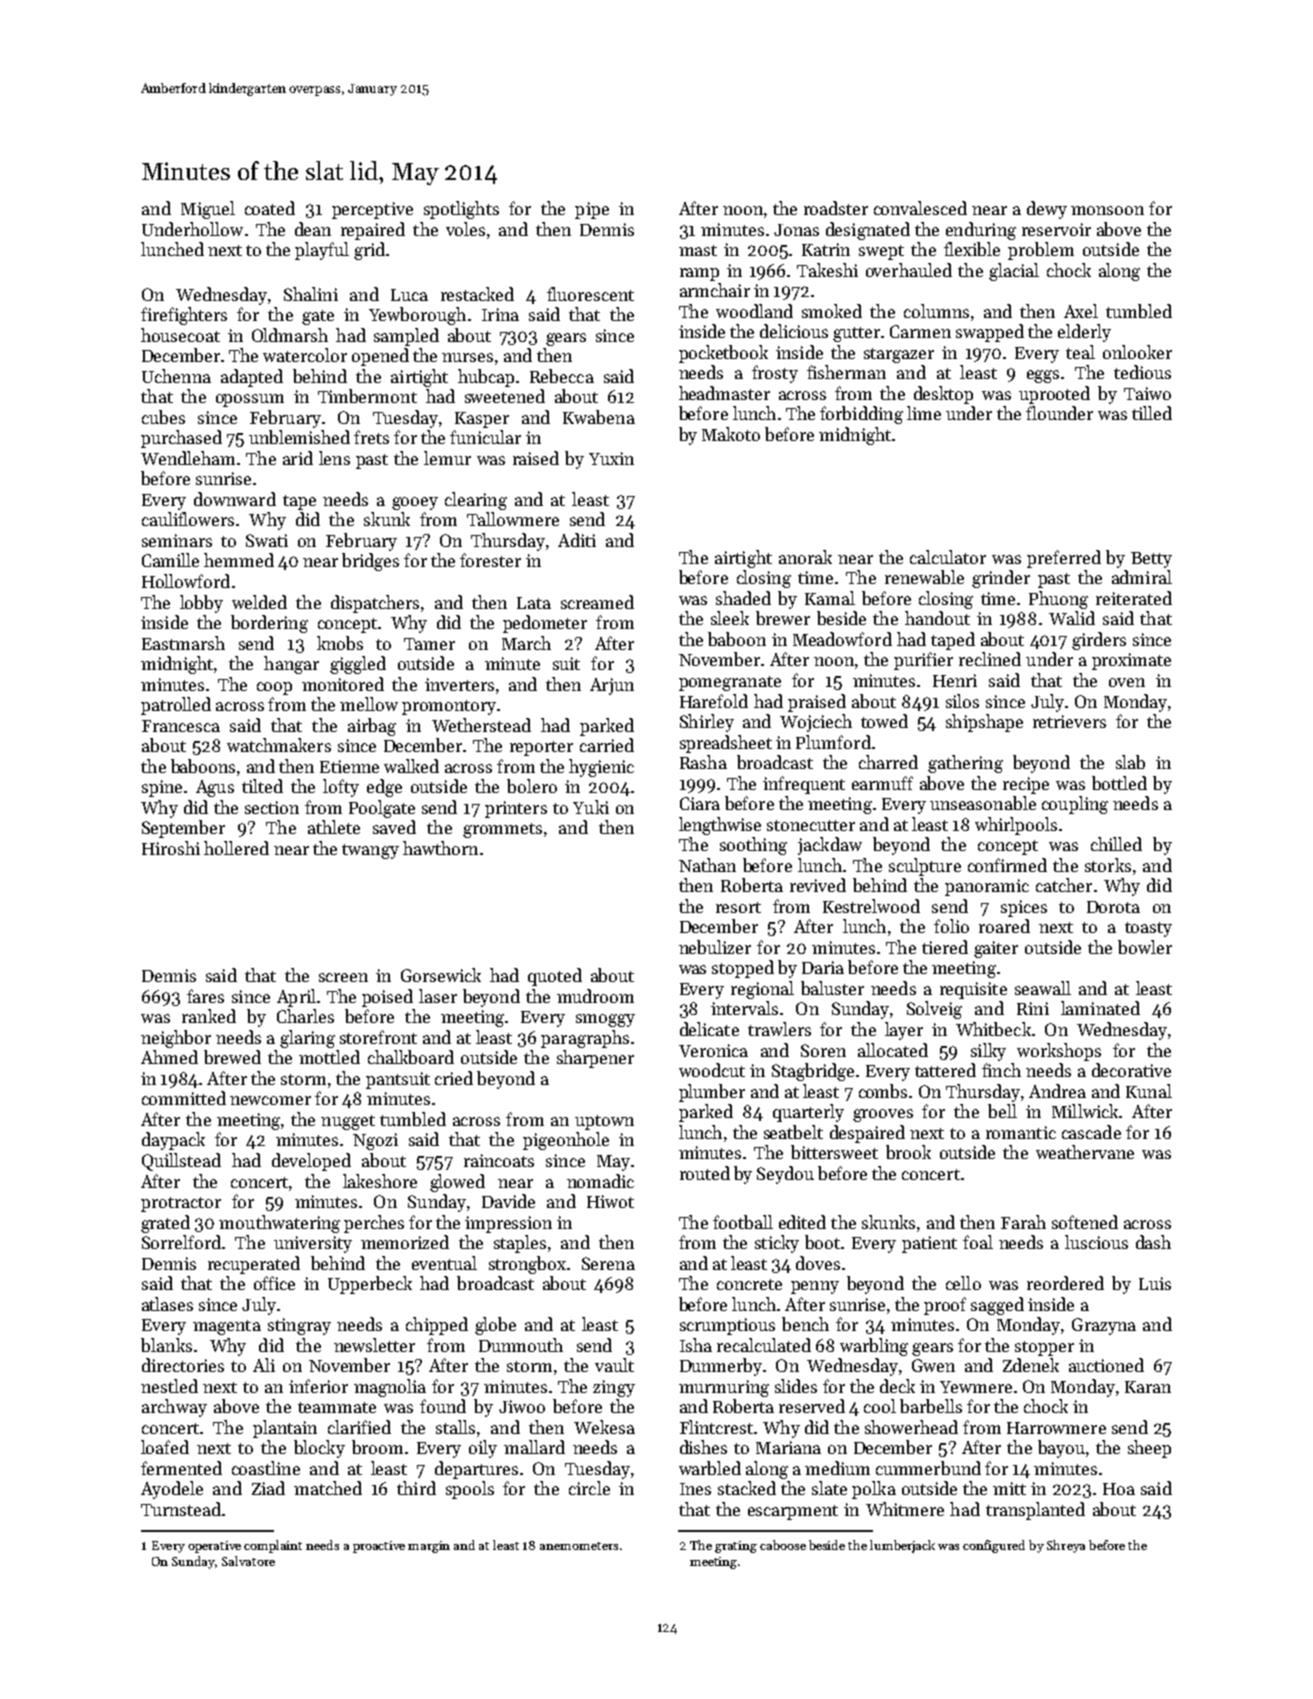 The image size is (1313, 1699). I want to click on proactive, so click(379, 1547).
